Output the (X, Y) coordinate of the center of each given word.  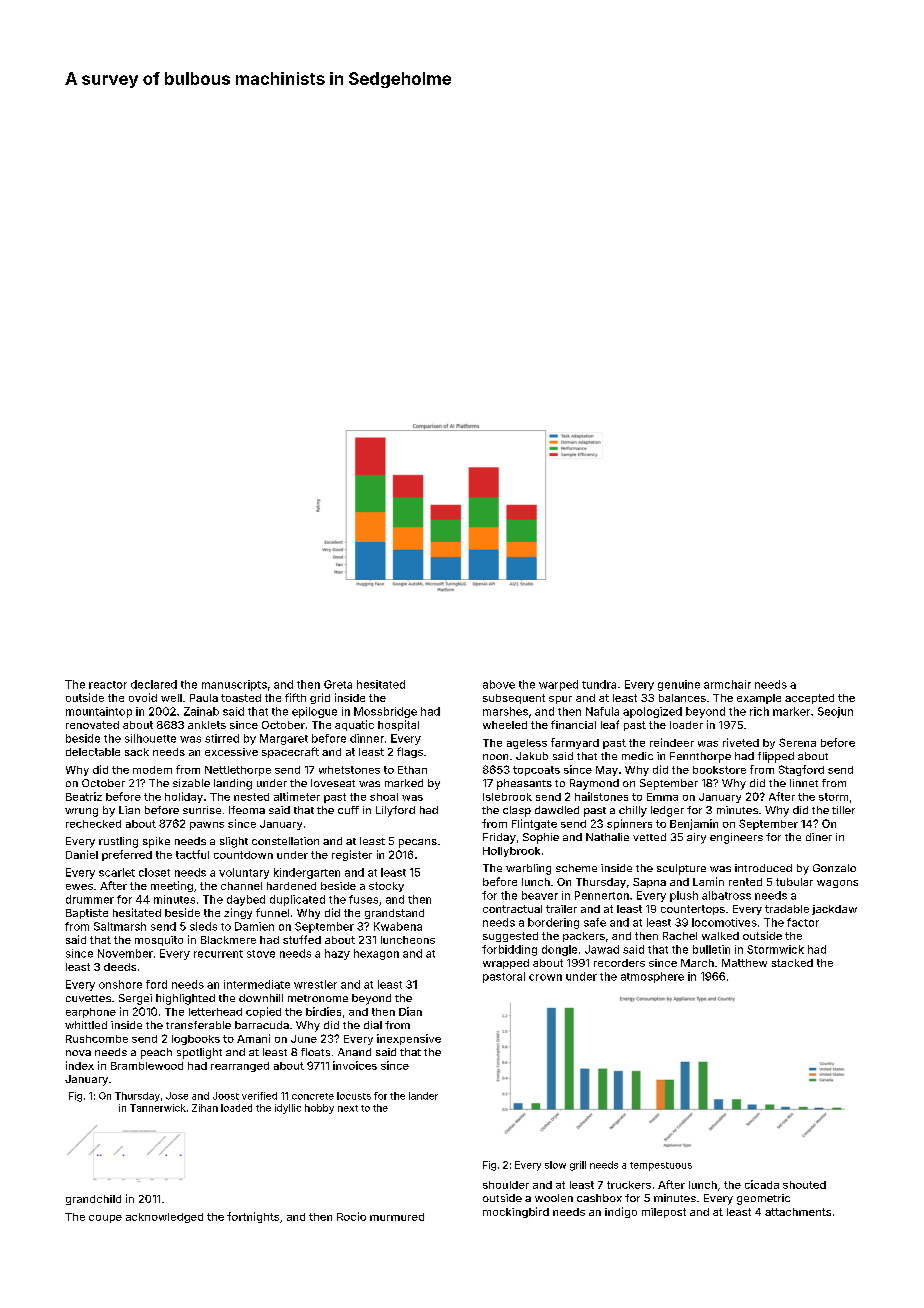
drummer (90, 899)
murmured (397, 1217)
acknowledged (164, 1218)
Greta (338, 684)
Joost (226, 1096)
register (352, 855)
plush (684, 896)
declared (154, 684)
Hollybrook (511, 852)
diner (819, 837)
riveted (741, 742)
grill (578, 1166)
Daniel (82, 854)
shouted (804, 1185)
